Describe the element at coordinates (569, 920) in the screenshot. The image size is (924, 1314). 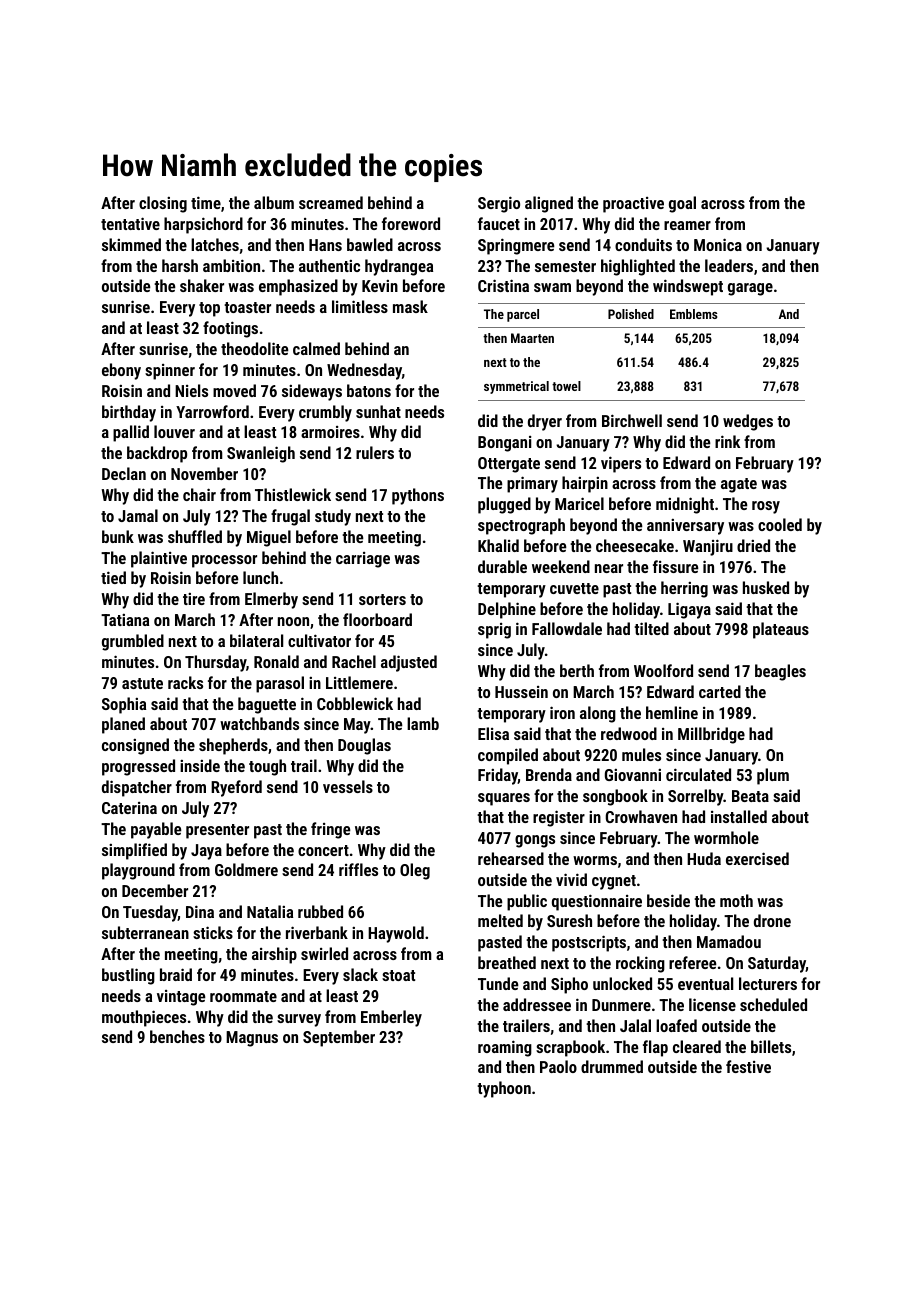
I see `Suresh` at that location.
